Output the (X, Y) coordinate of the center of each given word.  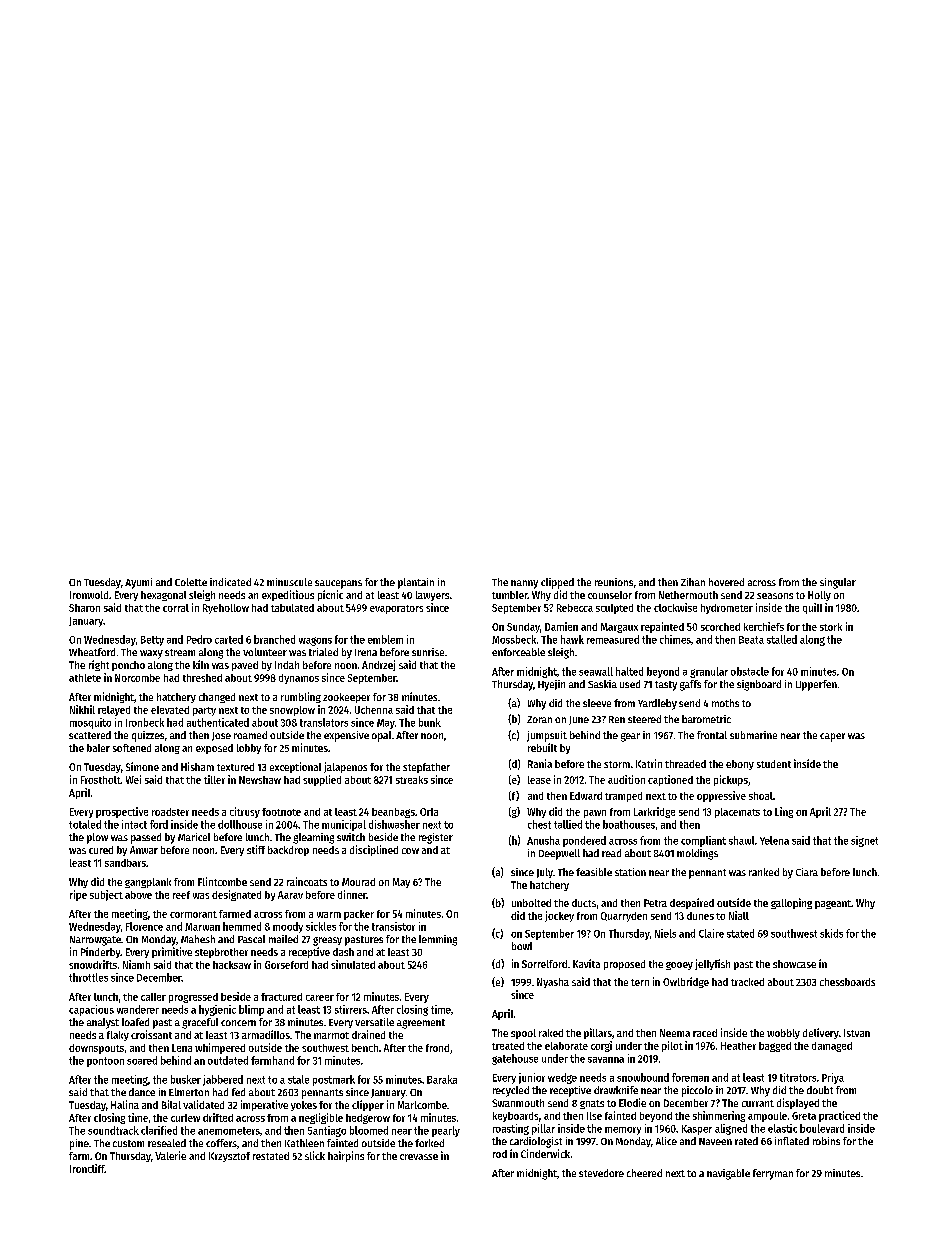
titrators (798, 1077)
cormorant (193, 914)
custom (128, 1143)
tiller (214, 779)
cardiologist (536, 1142)
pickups (731, 780)
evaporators (396, 609)
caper (832, 737)
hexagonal (163, 596)
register (436, 838)
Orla (429, 812)
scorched (720, 627)
